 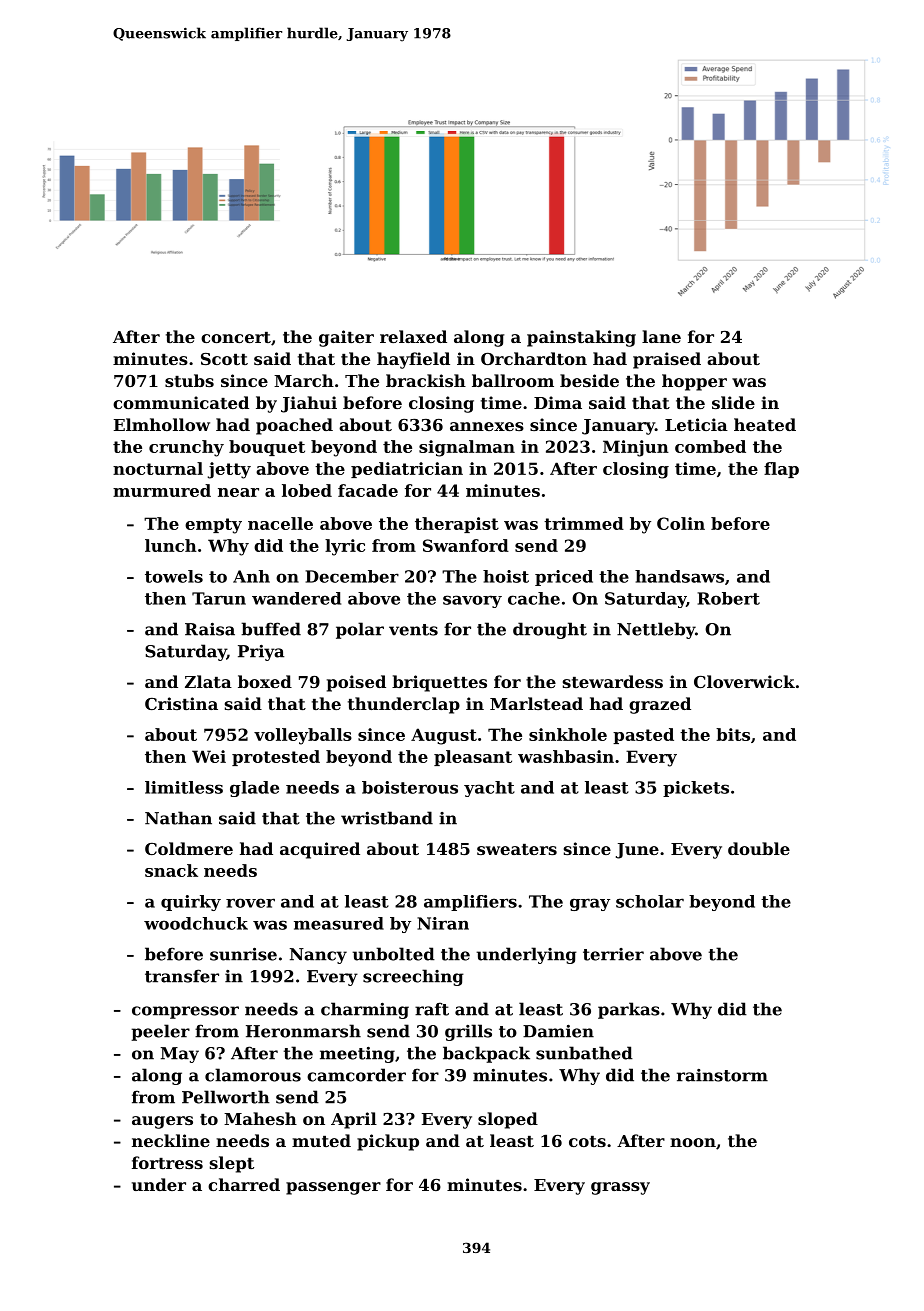 What do you see at coordinates (744, 681) in the document?
I see `Cloverwick` at bounding box center [744, 681].
